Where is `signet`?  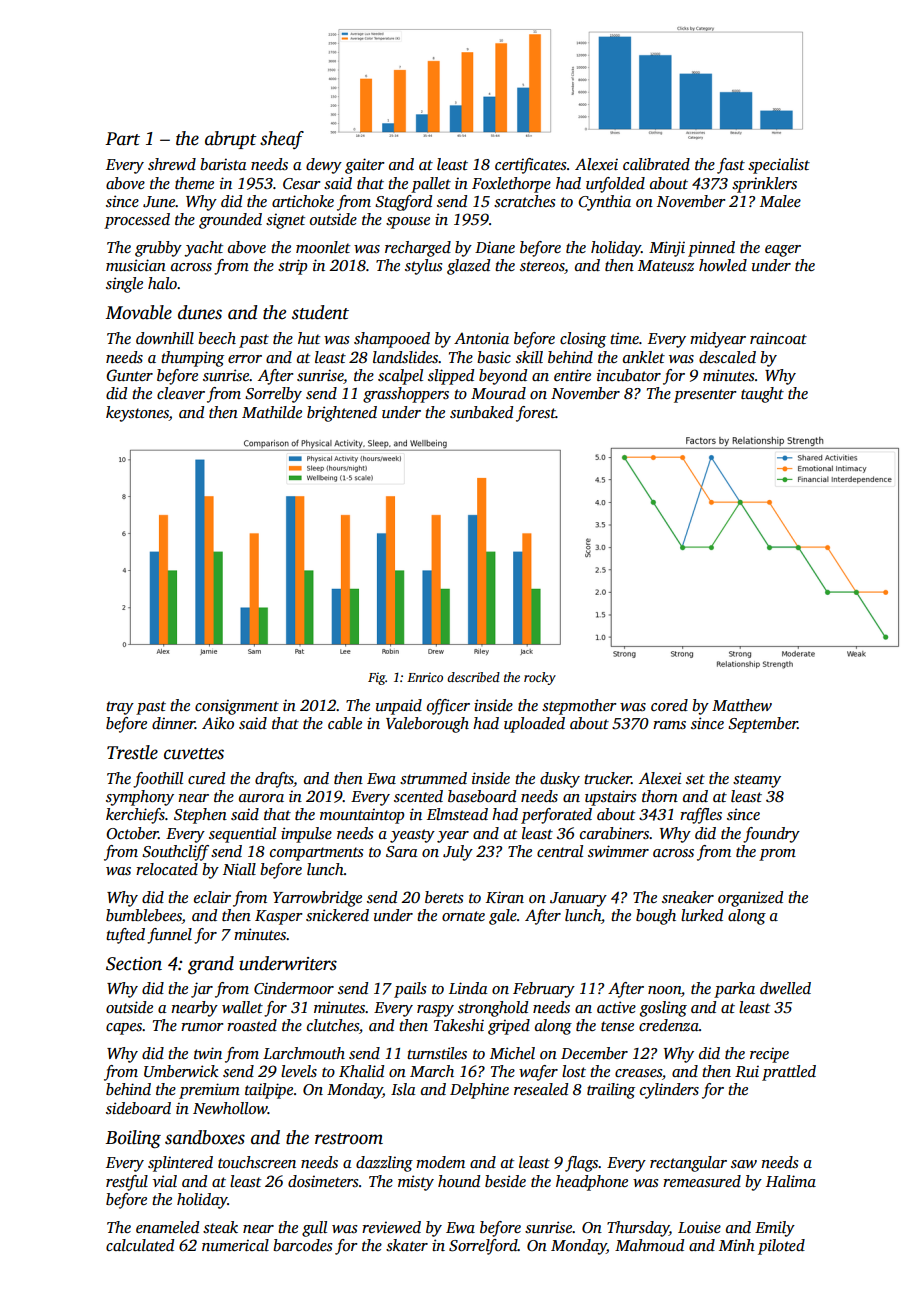
signet is located at coordinates (285, 221).
